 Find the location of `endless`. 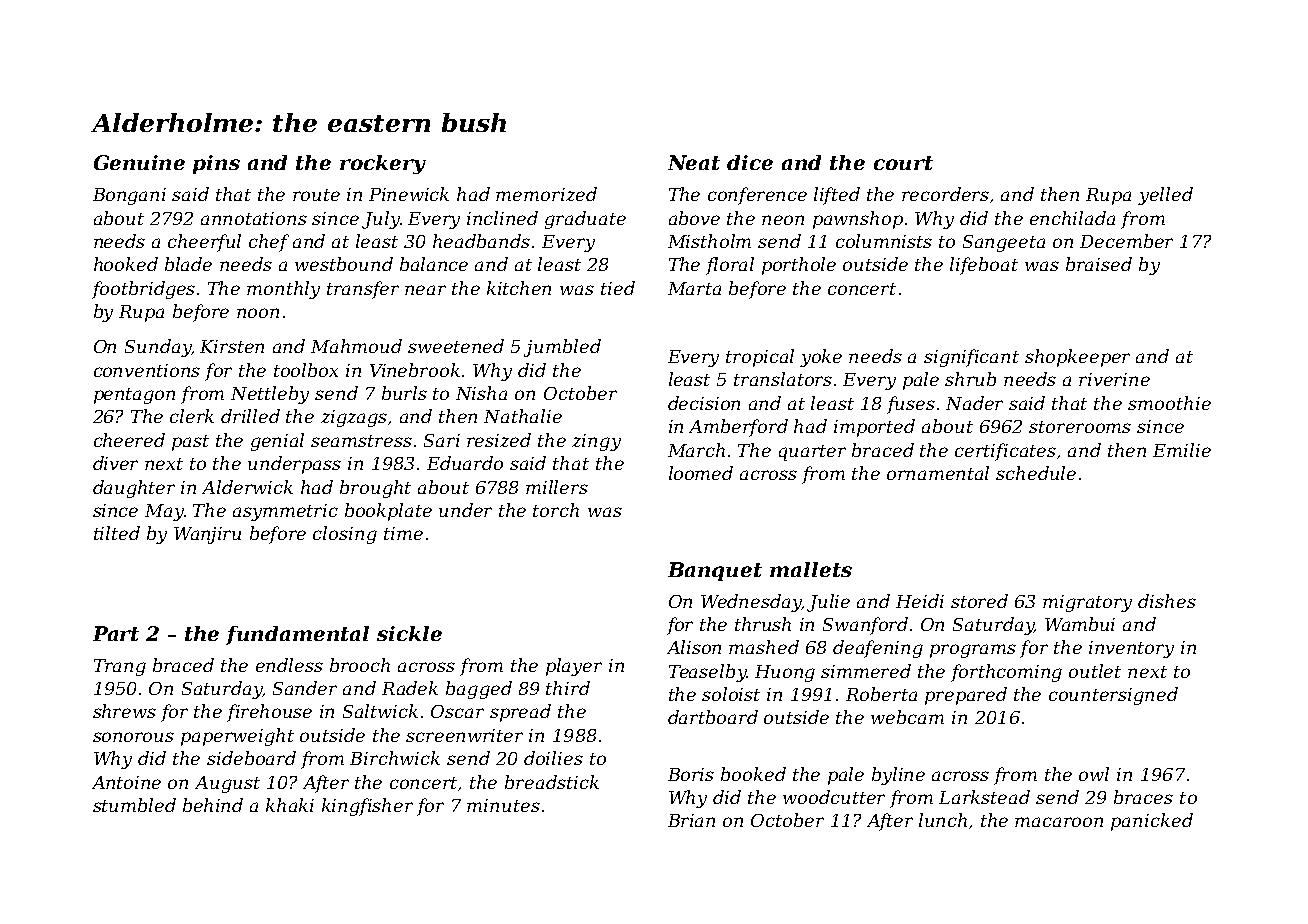

endless is located at coordinates (289, 665).
